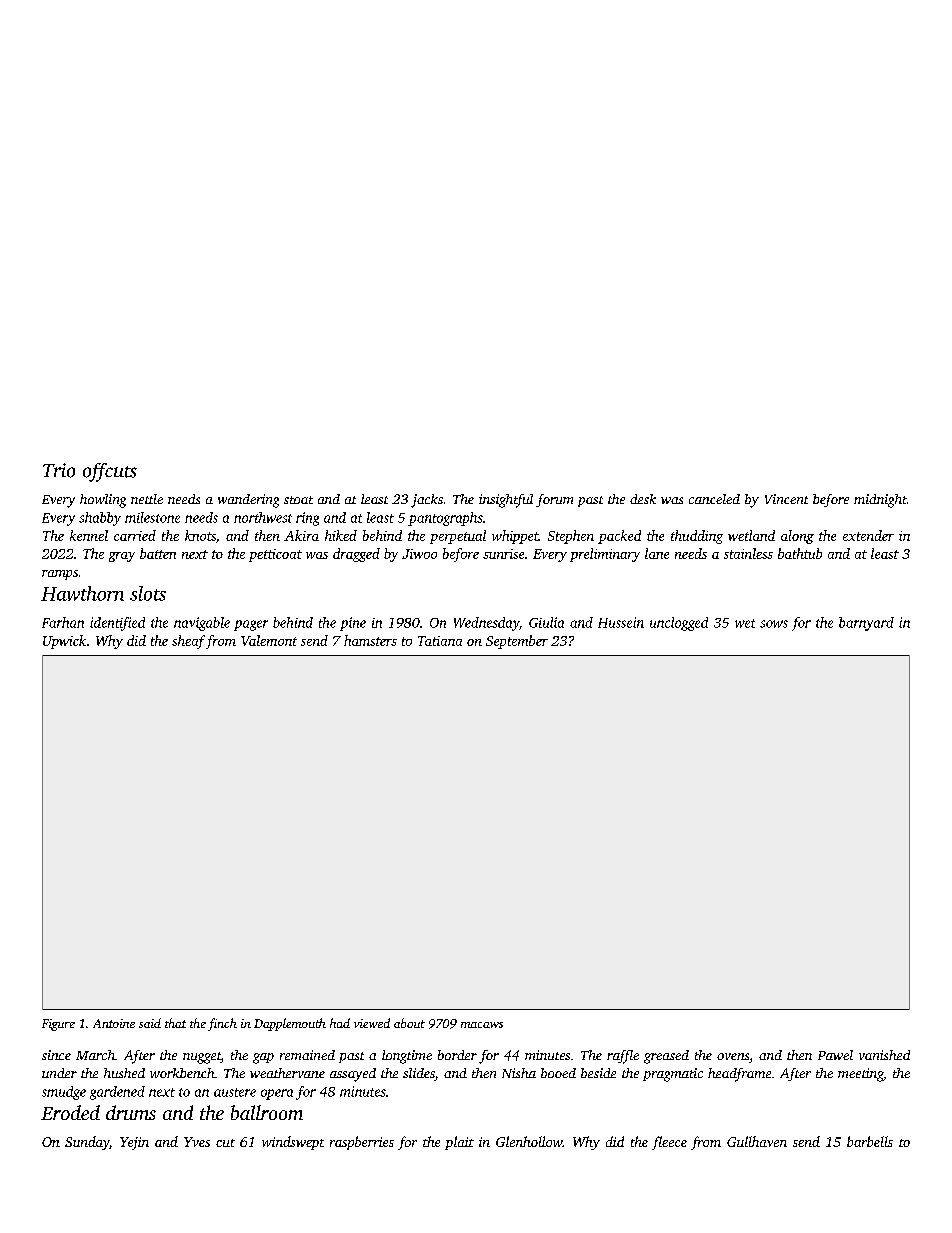  Describe the element at coordinates (880, 501) in the image. I see `midnight` at that location.
